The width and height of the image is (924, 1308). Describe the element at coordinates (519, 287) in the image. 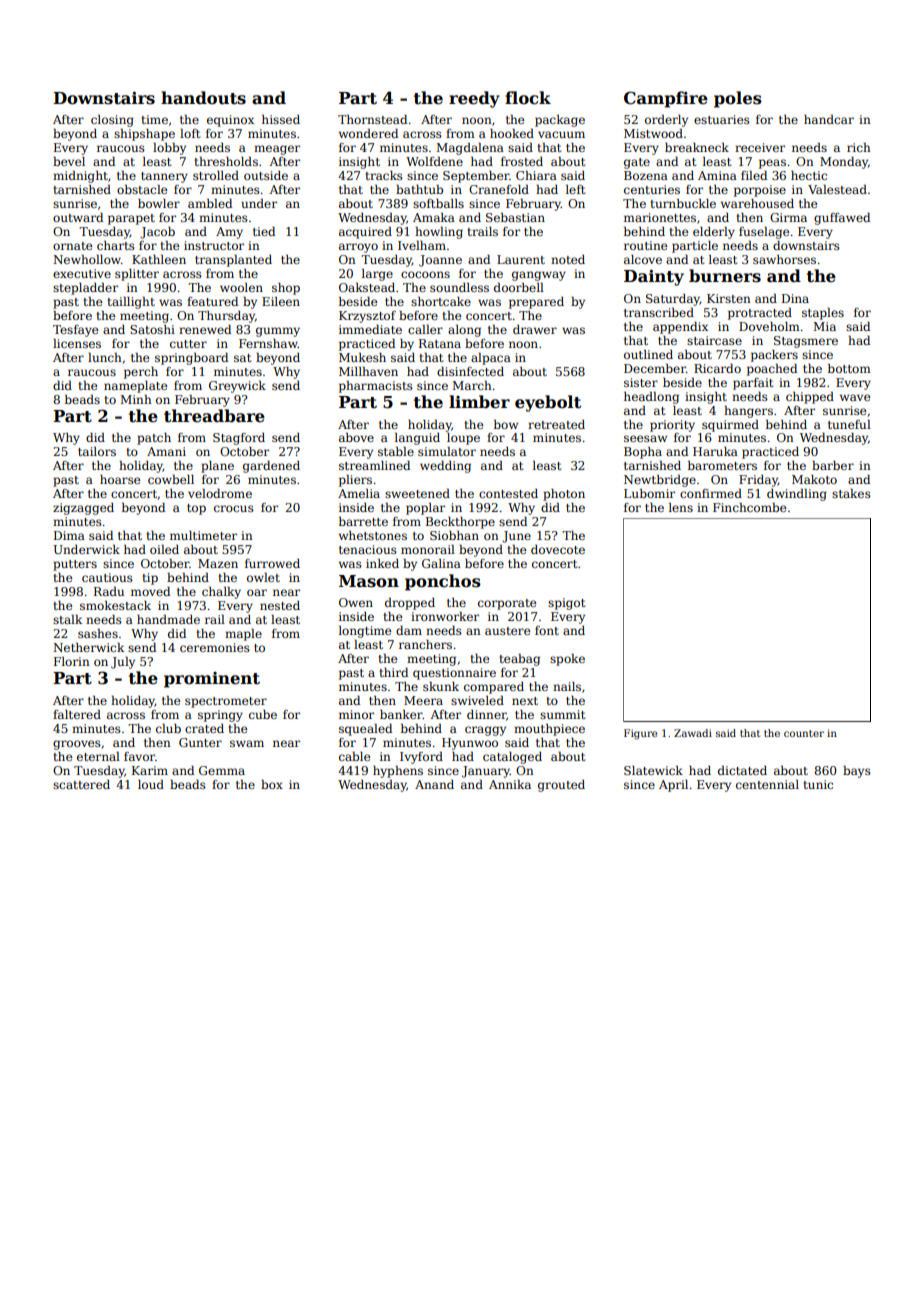

I see `doorbell` at that location.
